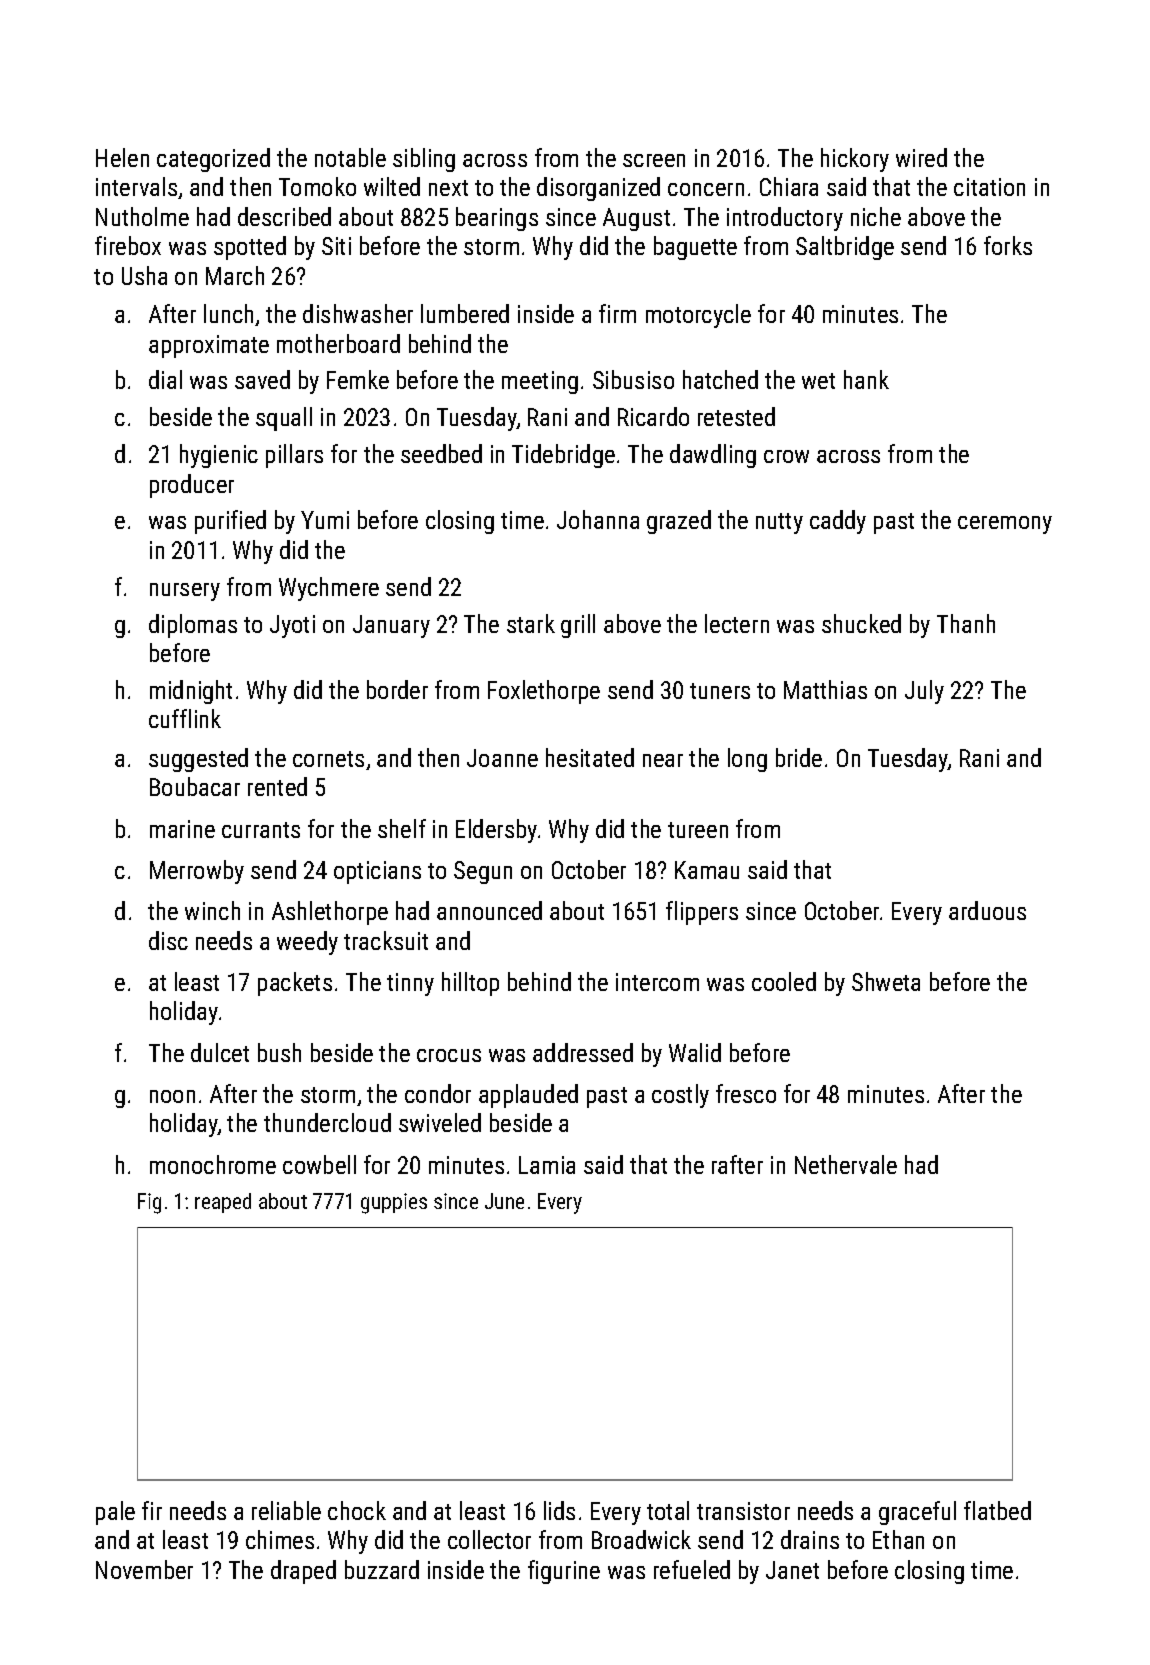 The height and width of the document is (1665, 1150). Describe the element at coordinates (886, 981) in the document. I see `Shweta` at that location.
